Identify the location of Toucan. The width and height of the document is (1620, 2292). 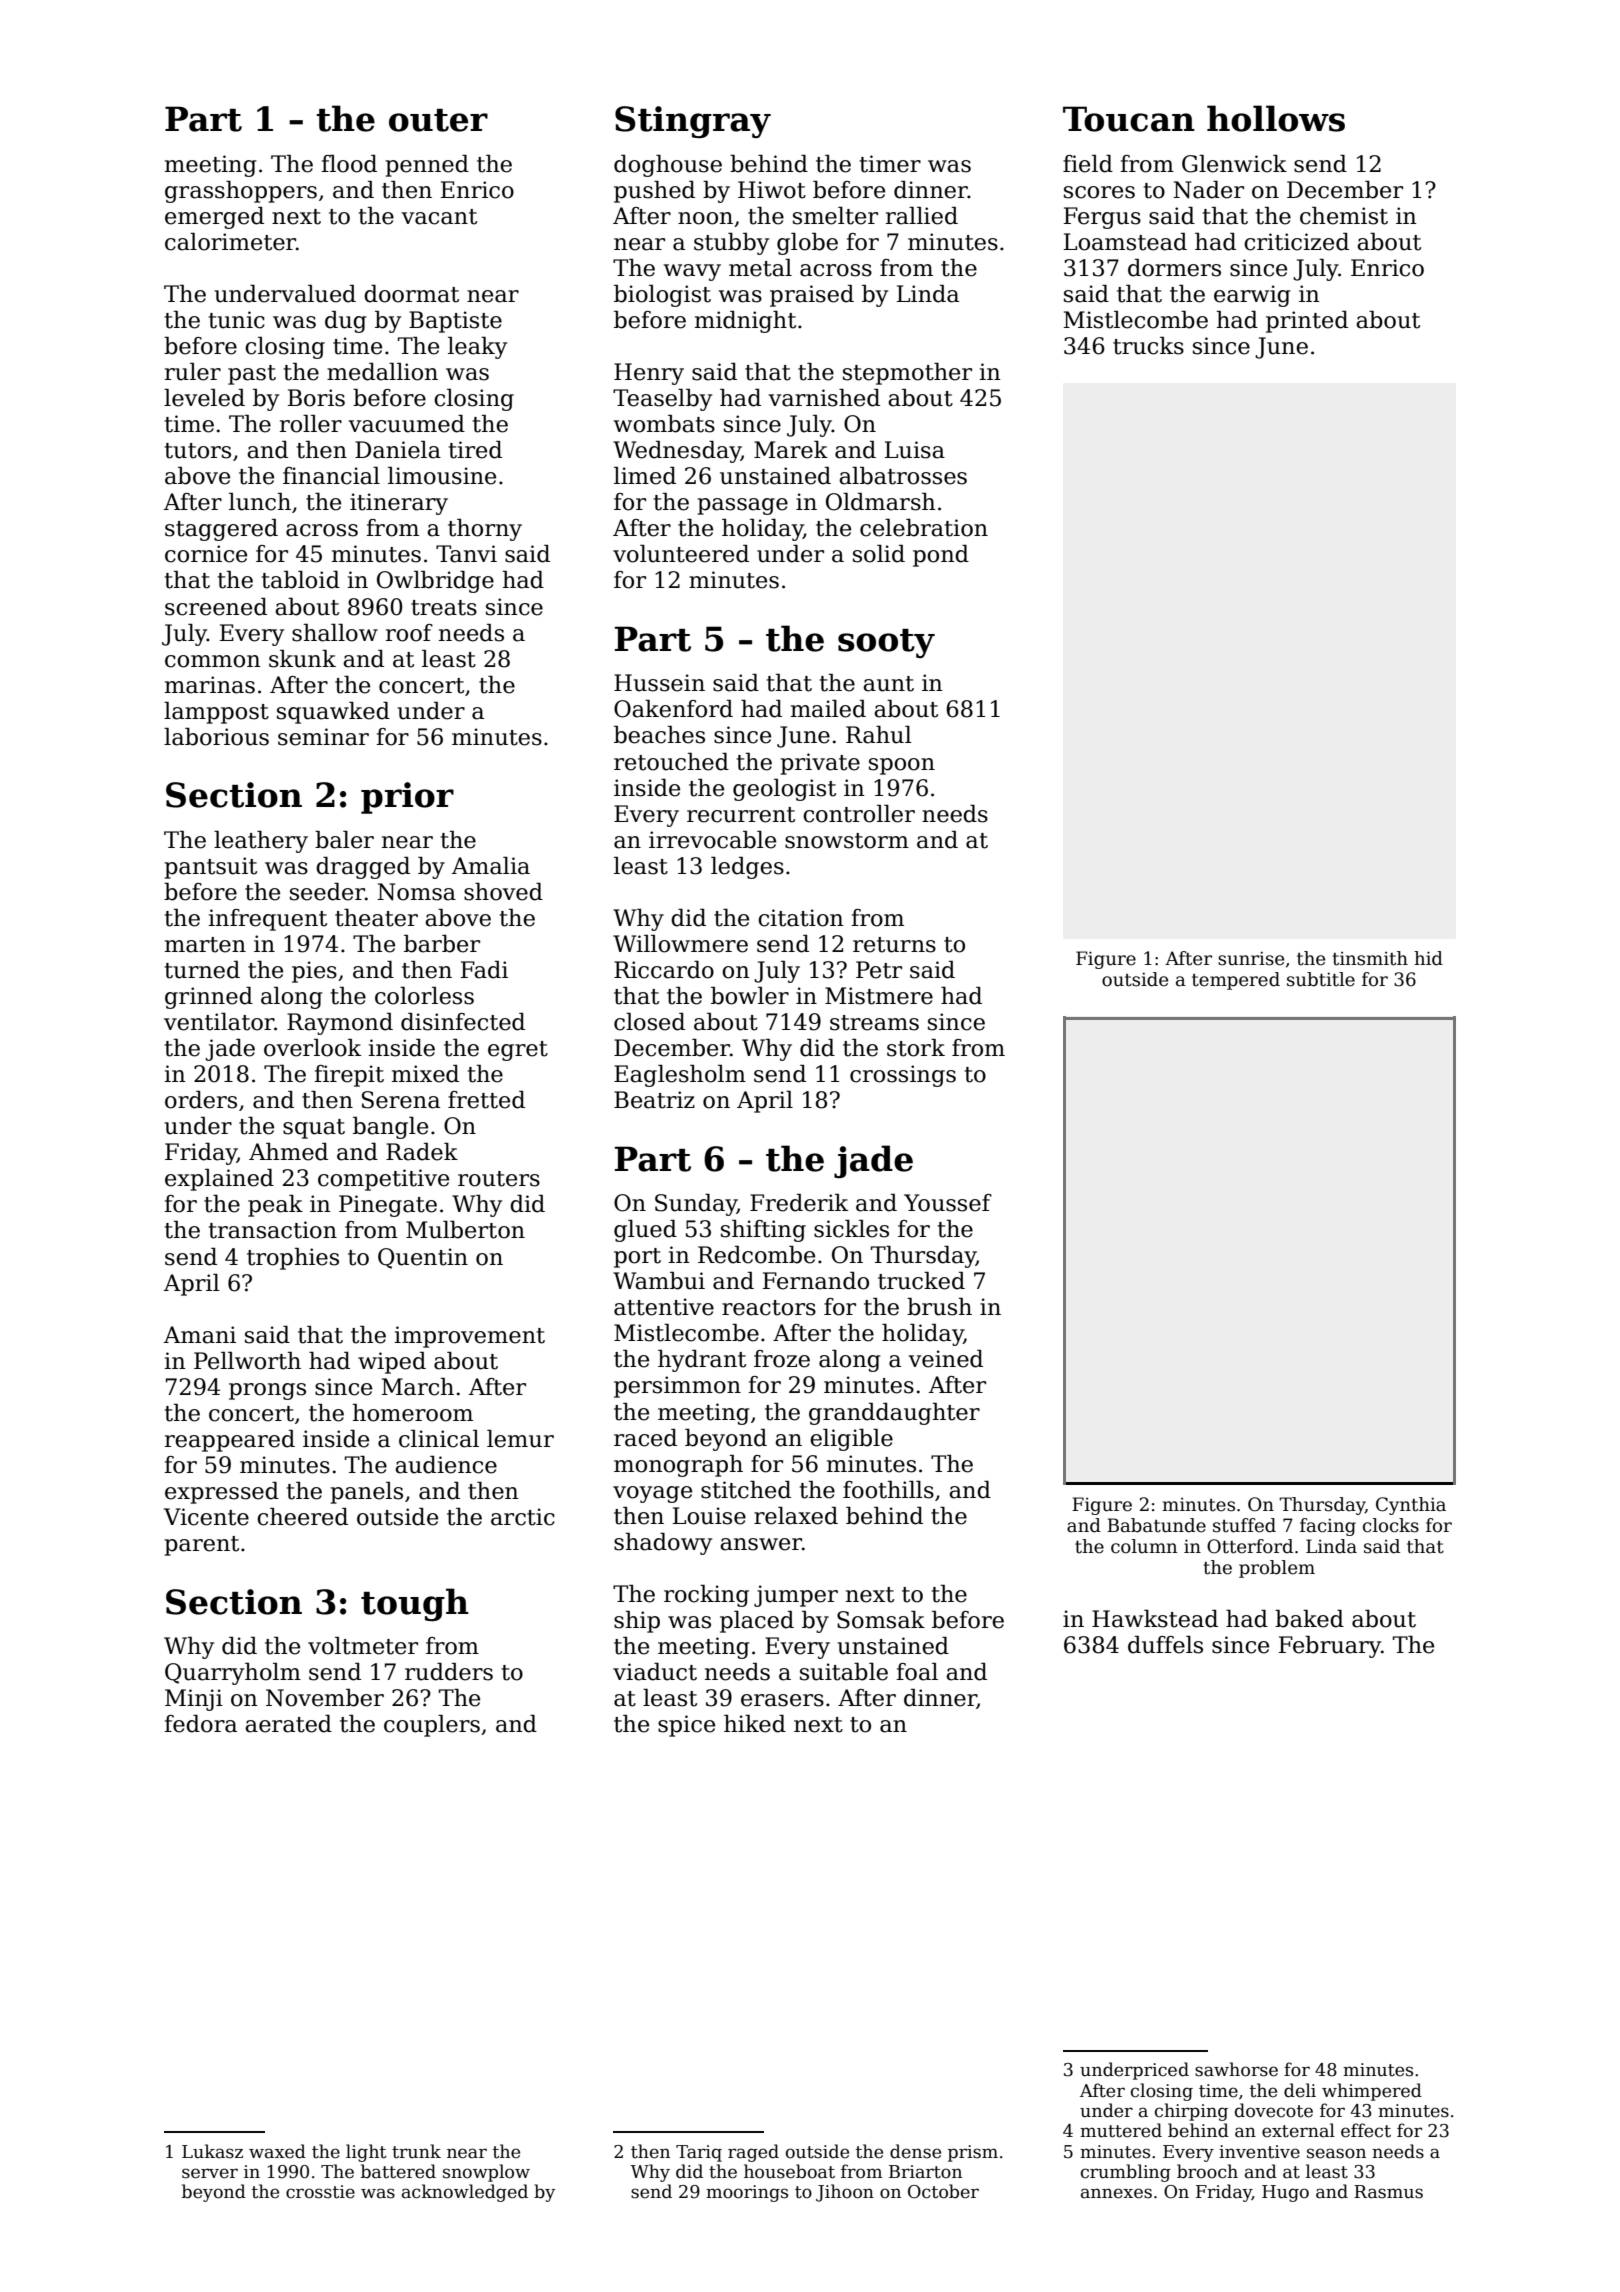
(1129, 119).
